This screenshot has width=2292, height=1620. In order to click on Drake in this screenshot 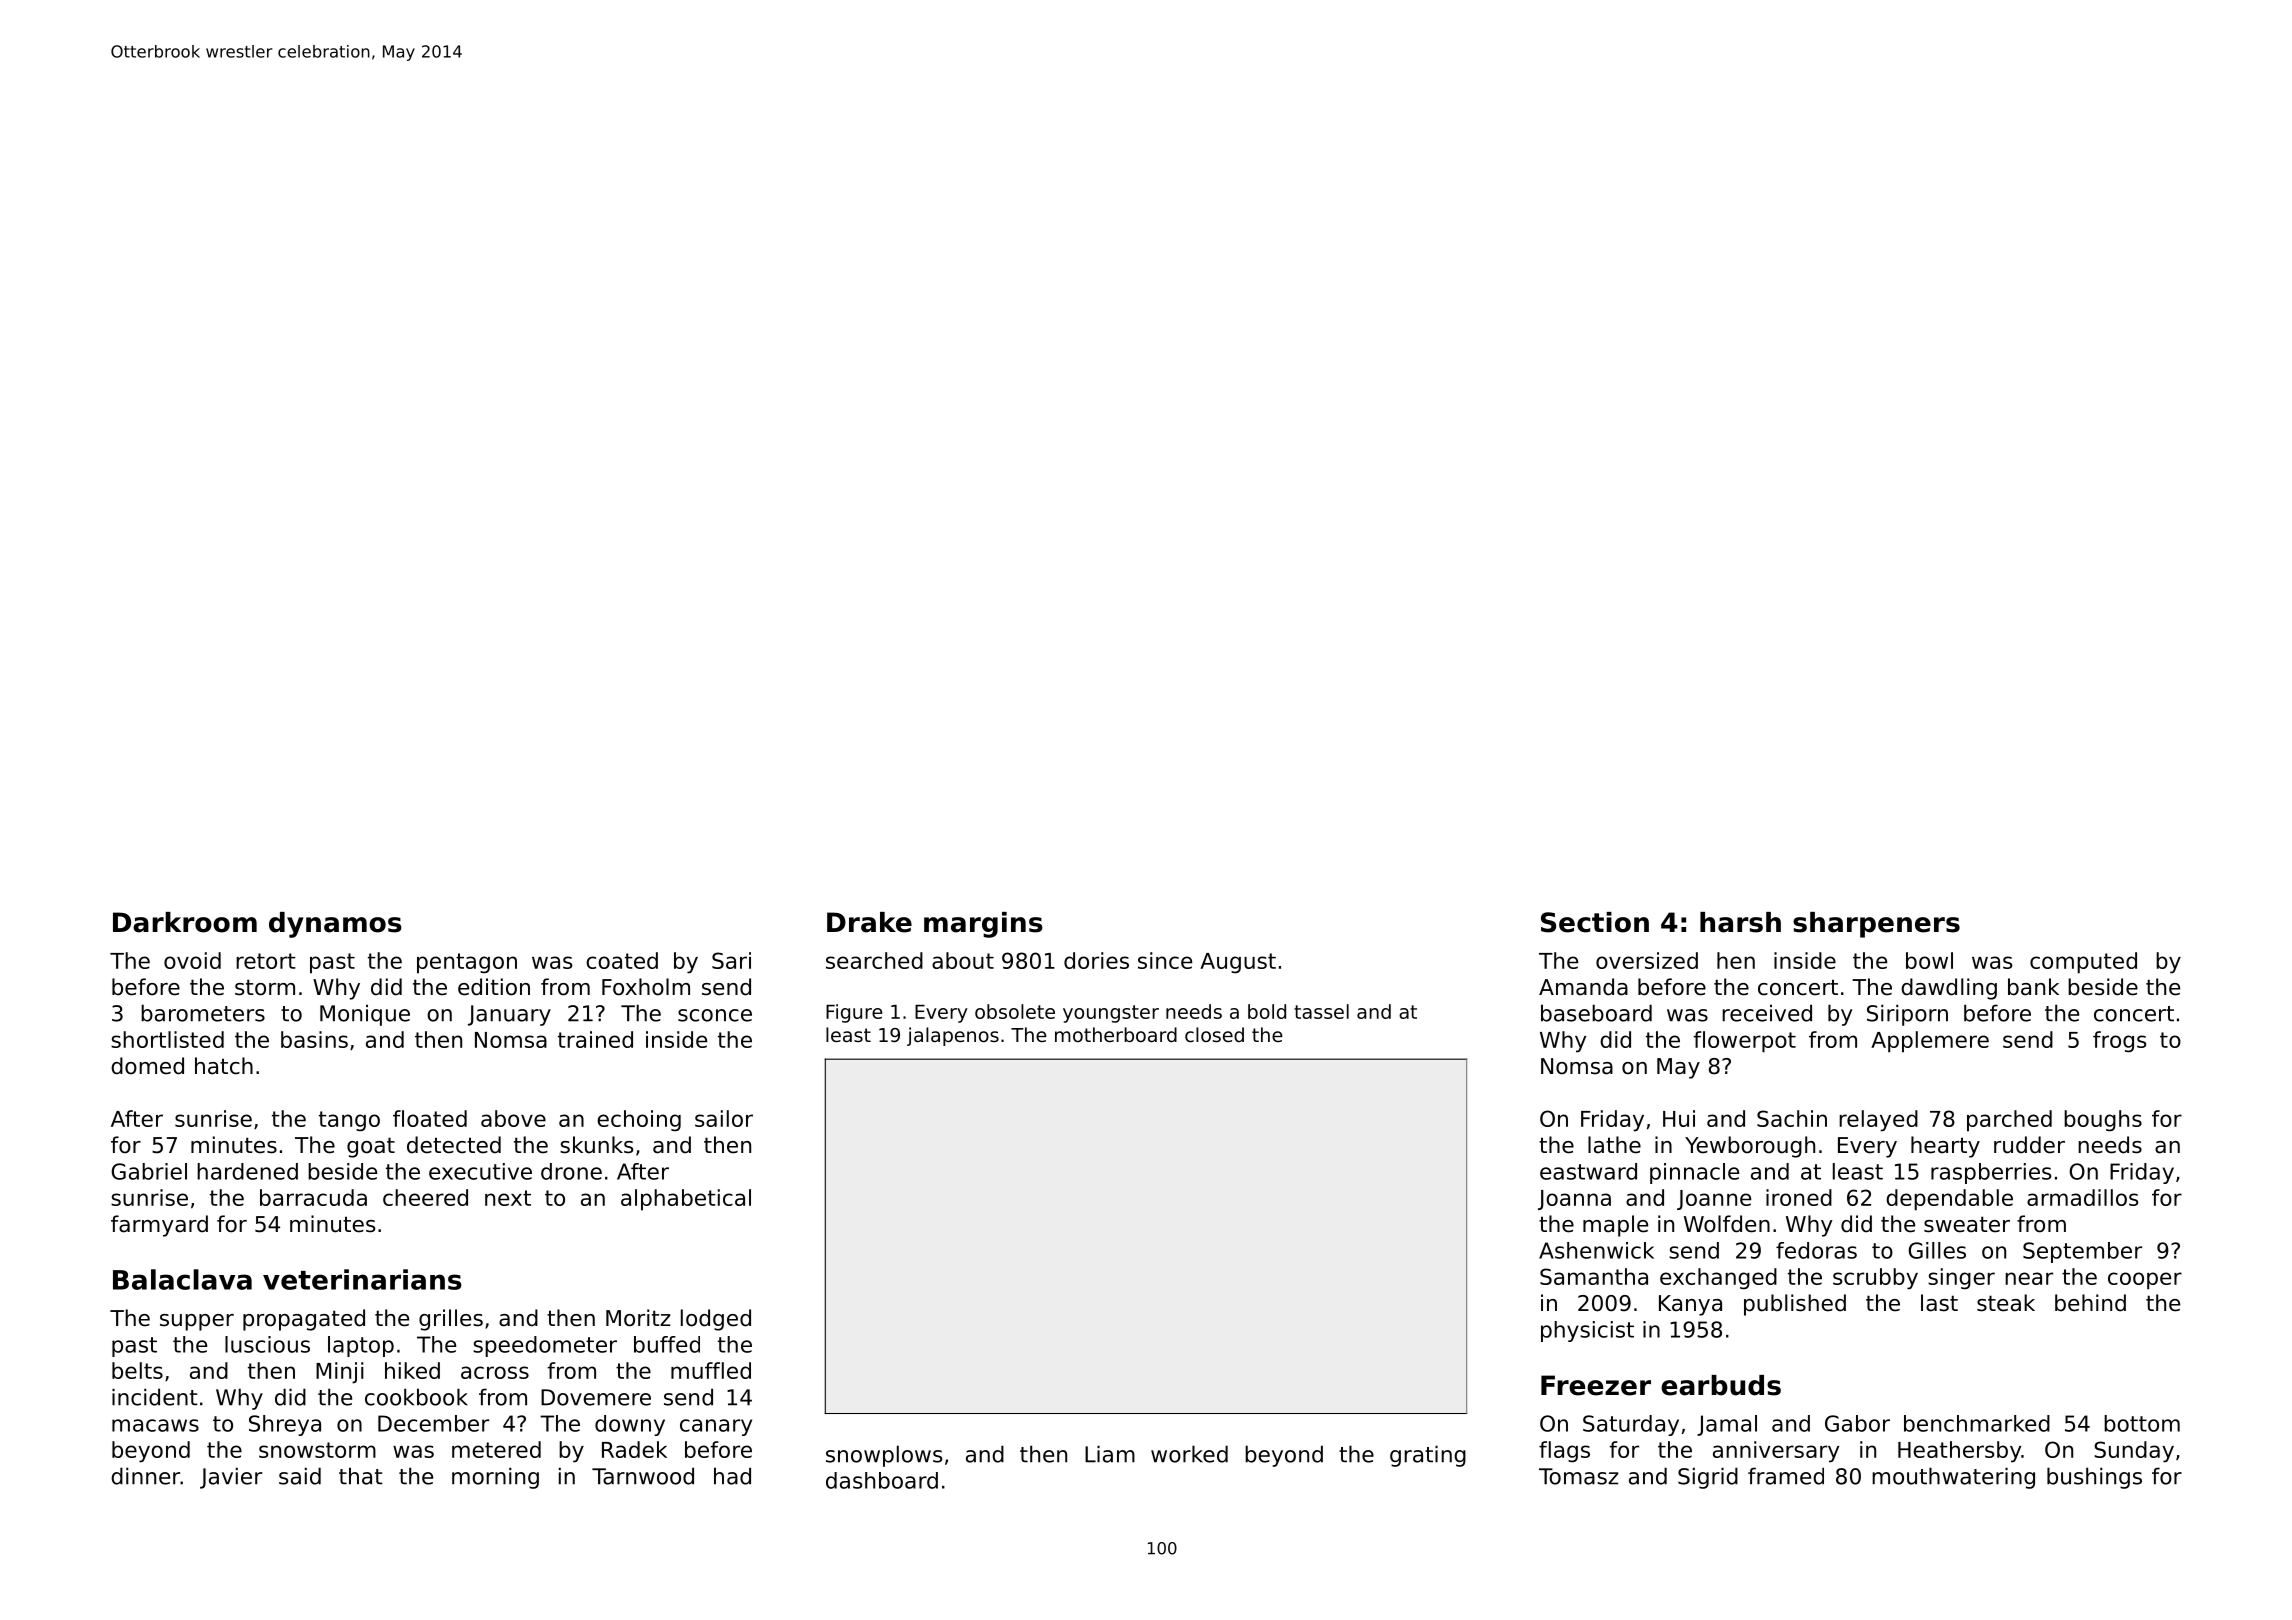, I will do `click(869, 922)`.
